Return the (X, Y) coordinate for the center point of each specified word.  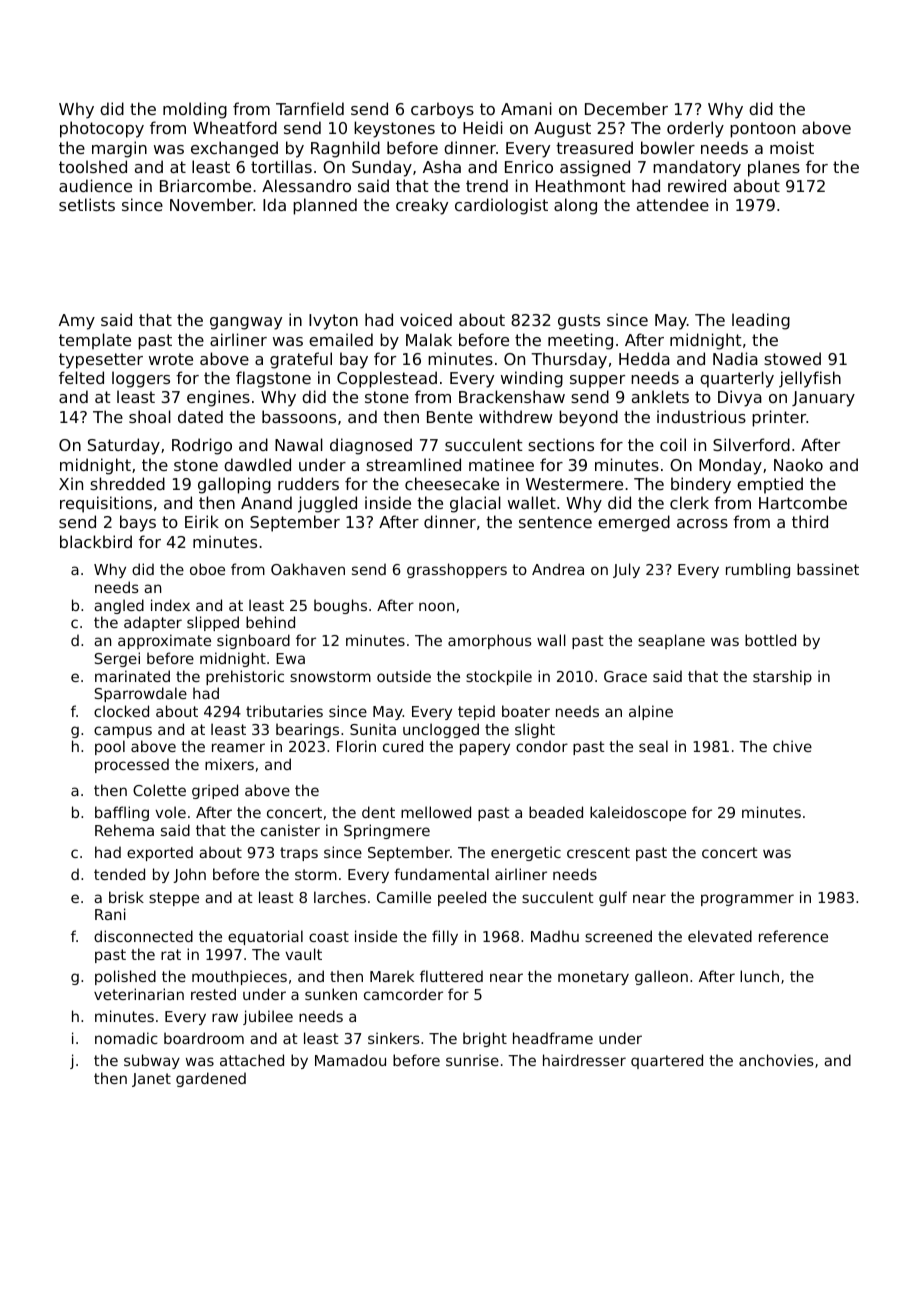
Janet (151, 1080)
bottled (770, 640)
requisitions (106, 504)
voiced (426, 319)
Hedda (644, 358)
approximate (164, 641)
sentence (555, 522)
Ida (274, 204)
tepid (476, 712)
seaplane (671, 641)
